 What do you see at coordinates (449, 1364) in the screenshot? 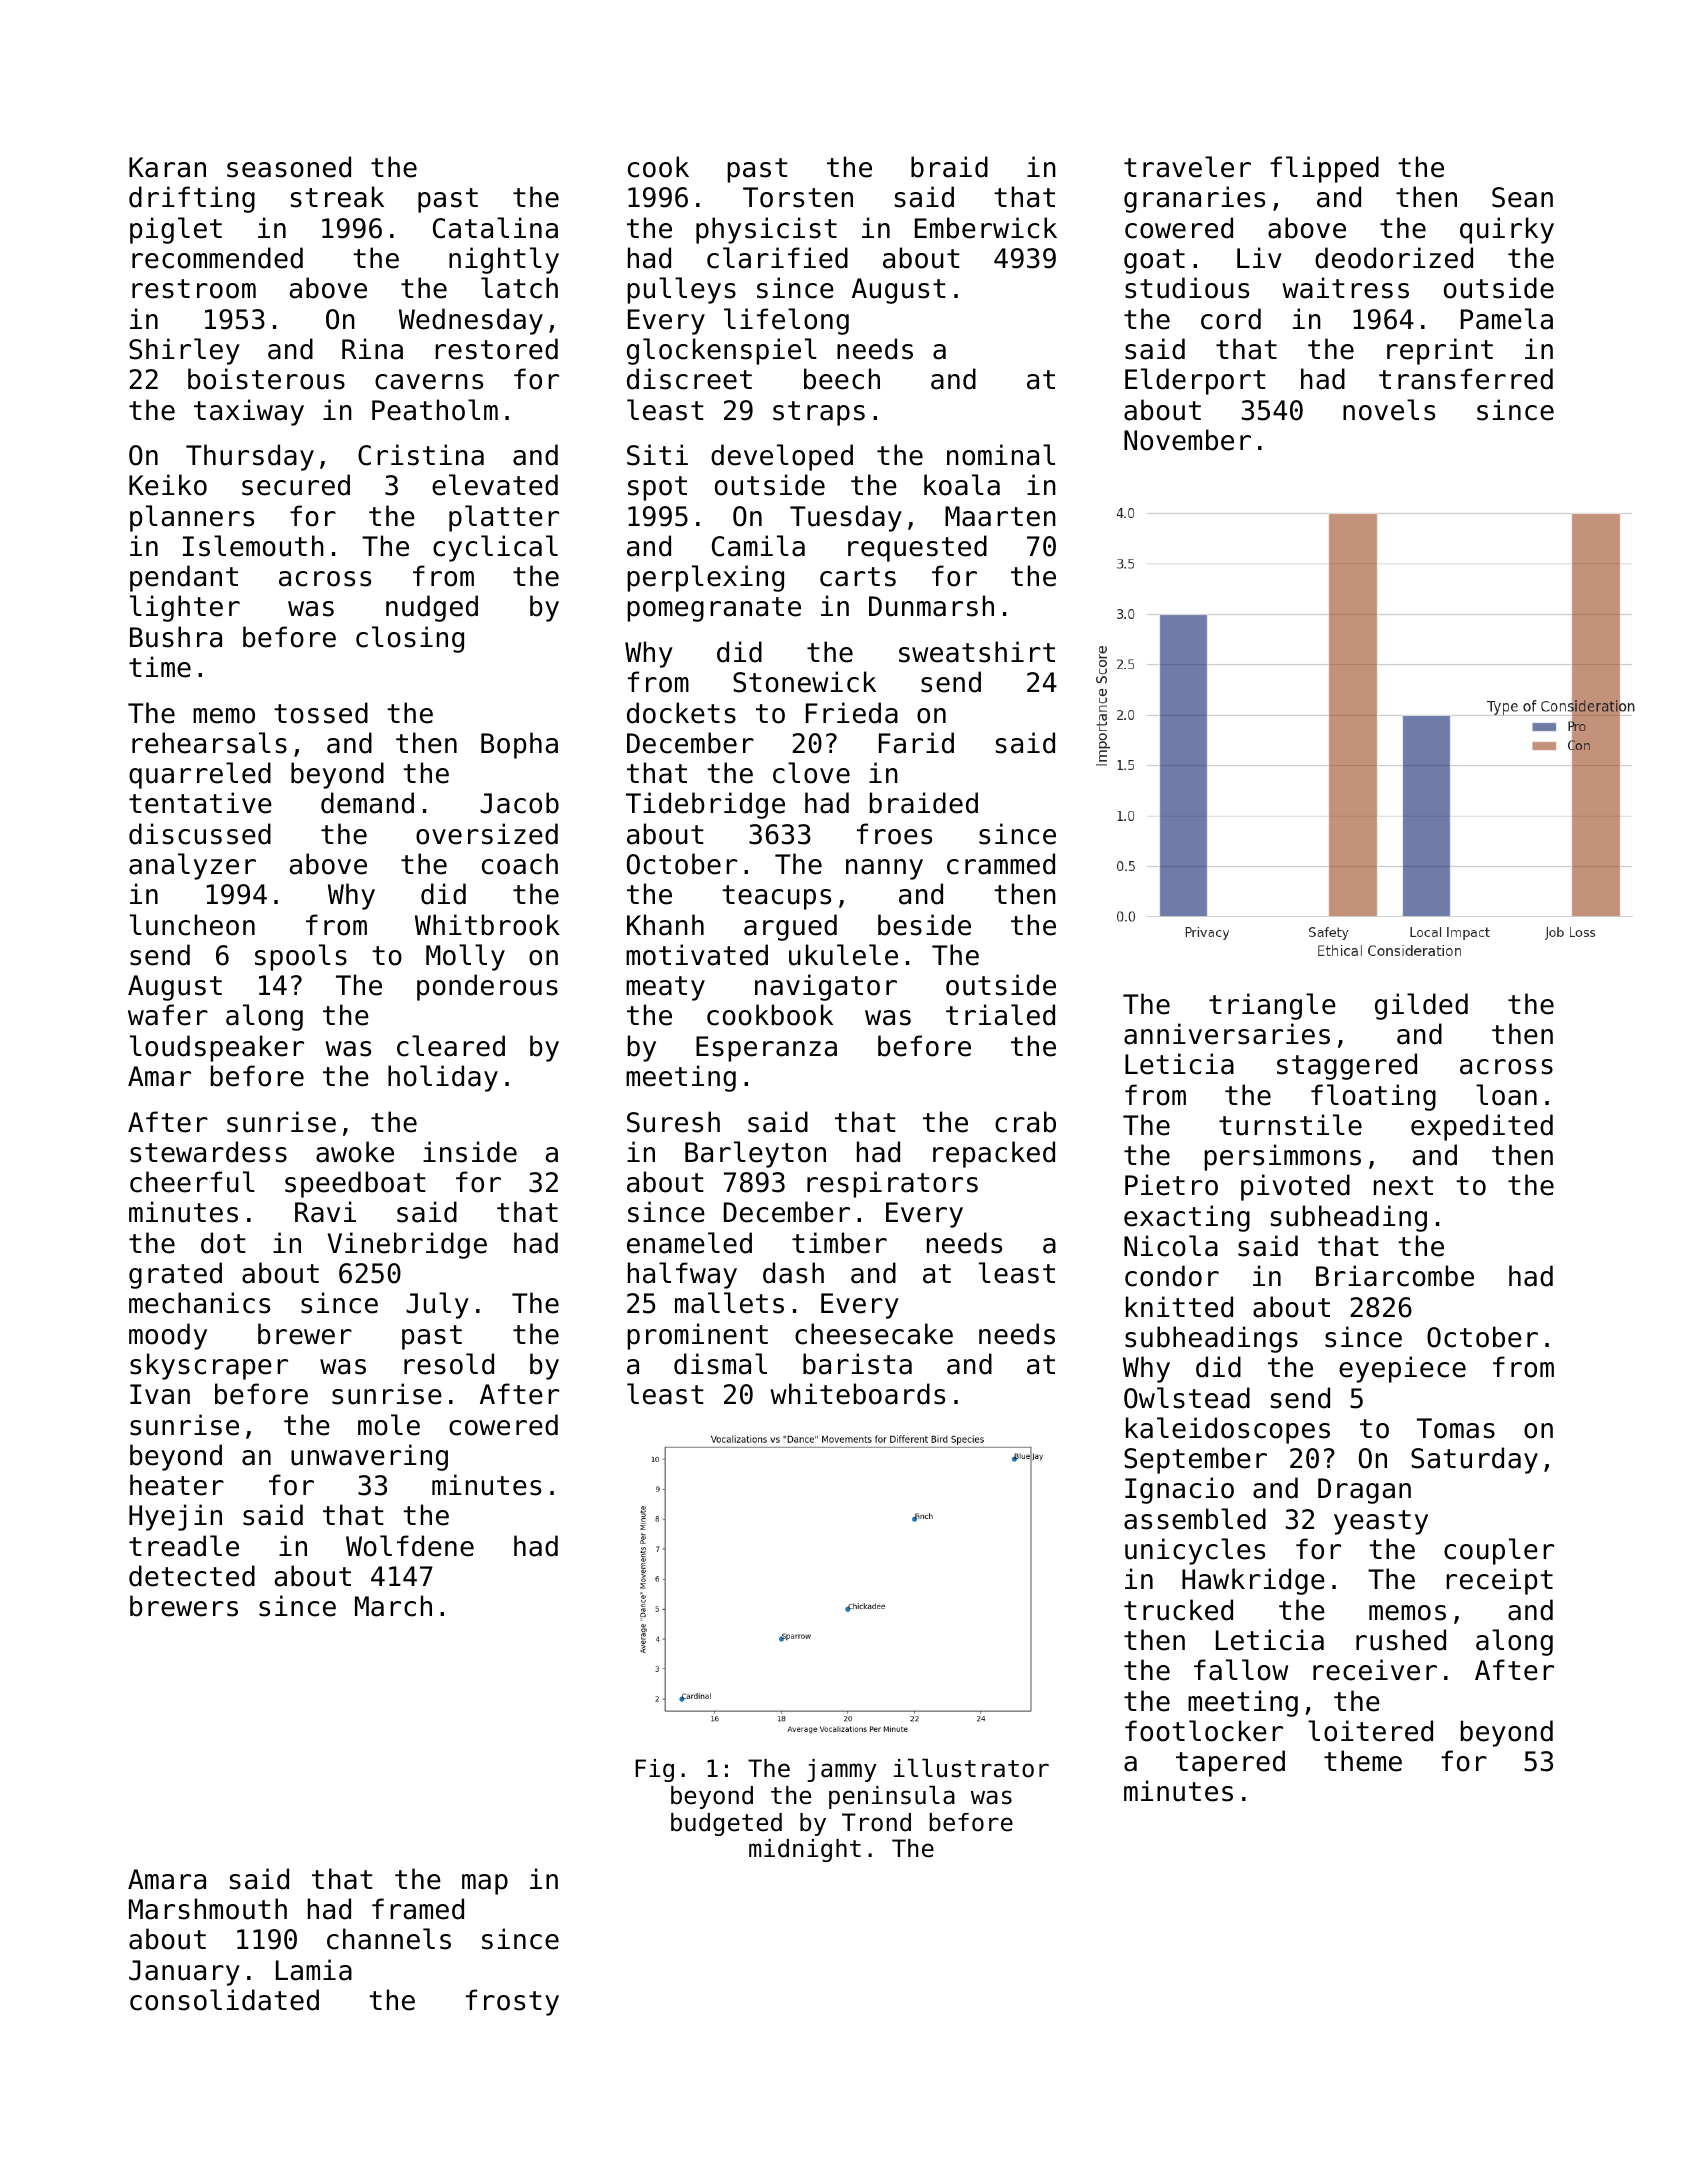
I see `resold` at bounding box center [449, 1364].
